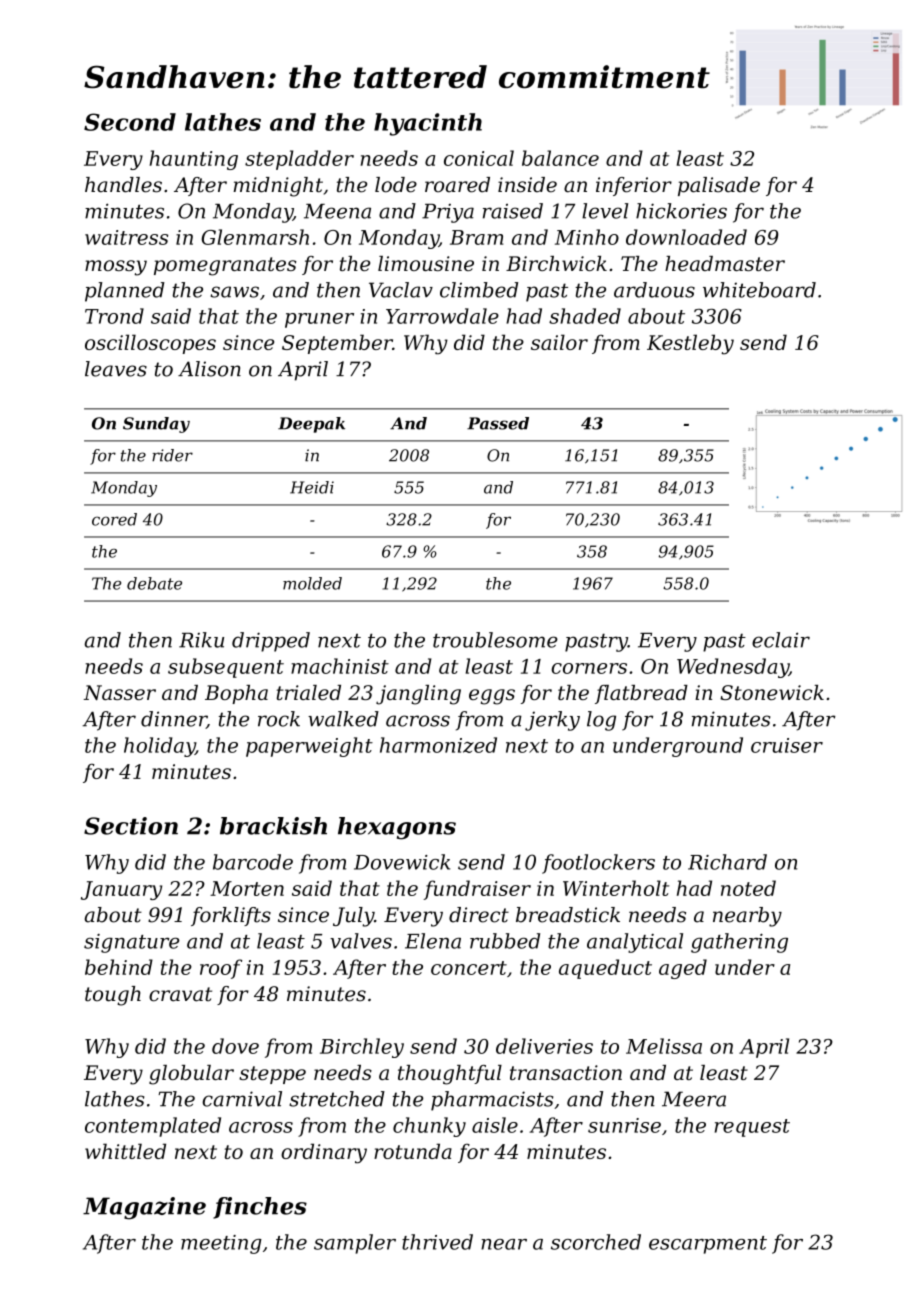 Image resolution: width=924 pixels, height=1314 pixels. Describe the element at coordinates (719, 186) in the document. I see `palisade` at that location.
